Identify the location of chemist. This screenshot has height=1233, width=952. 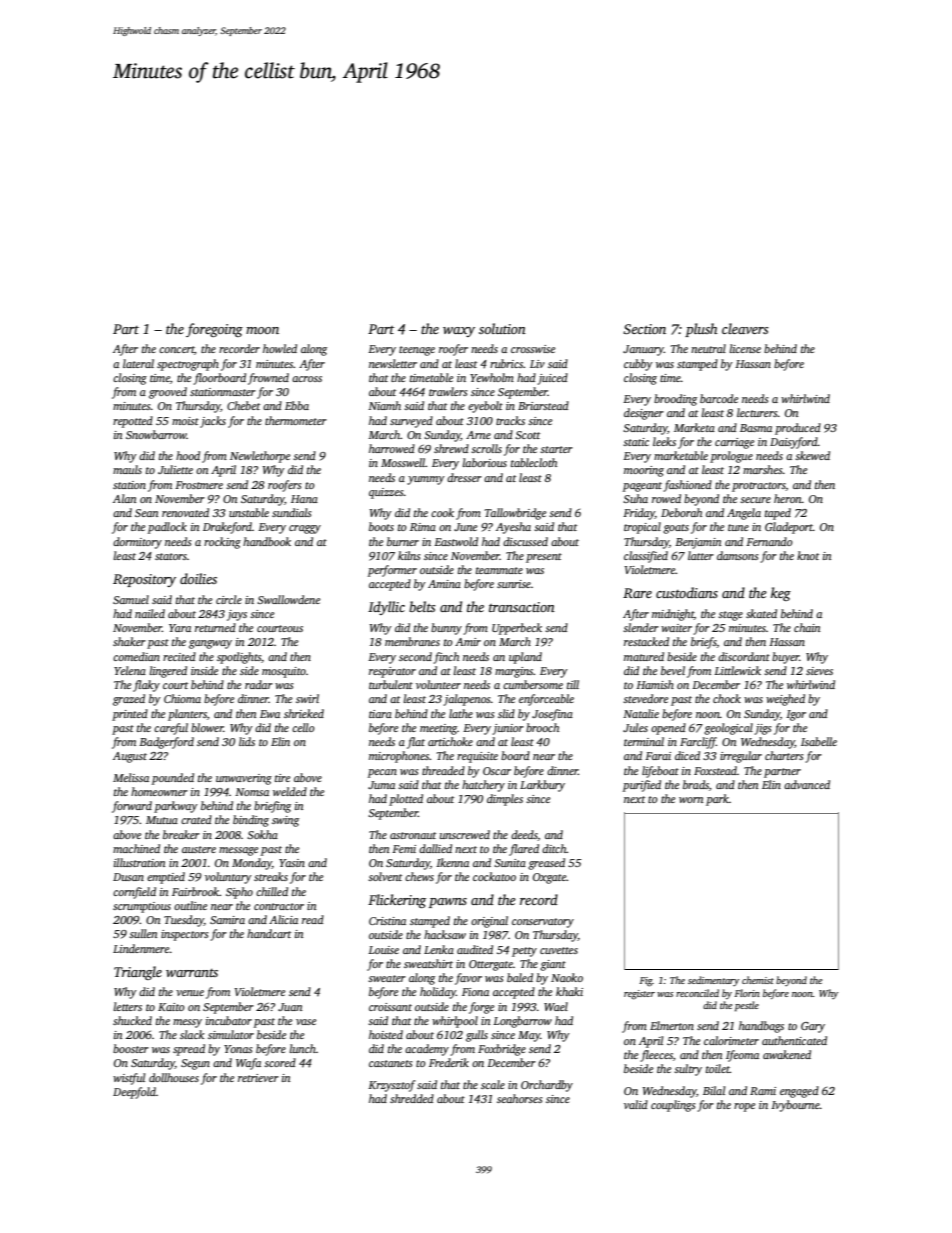
(758, 980).
